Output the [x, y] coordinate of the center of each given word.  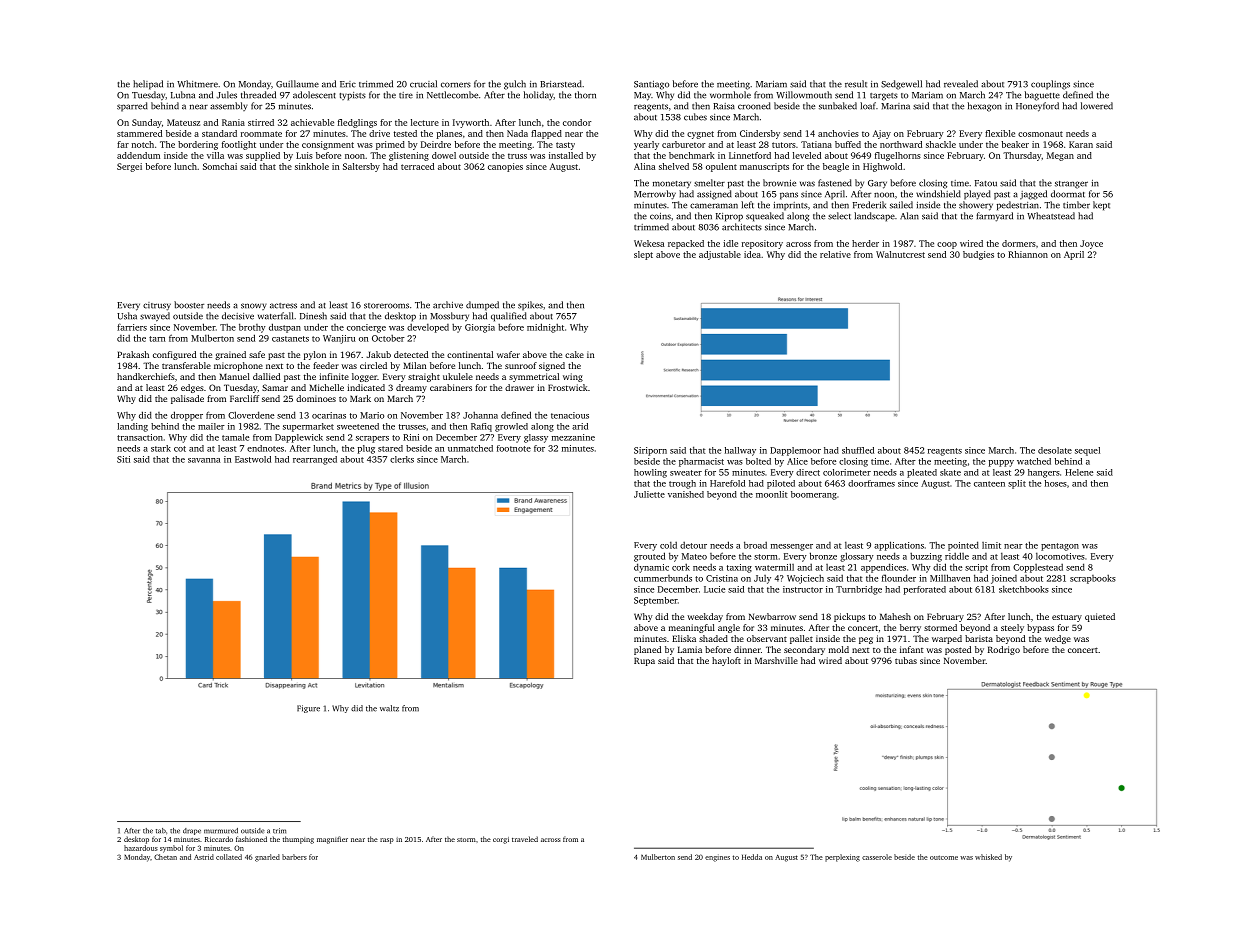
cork [681, 567]
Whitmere [197, 84]
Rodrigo [1004, 650]
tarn [157, 339]
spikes [530, 306]
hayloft [726, 661]
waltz [389, 708]
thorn [585, 95]
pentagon [1060, 547]
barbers [294, 857]
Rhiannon [1028, 254]
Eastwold [253, 459]
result [856, 84]
